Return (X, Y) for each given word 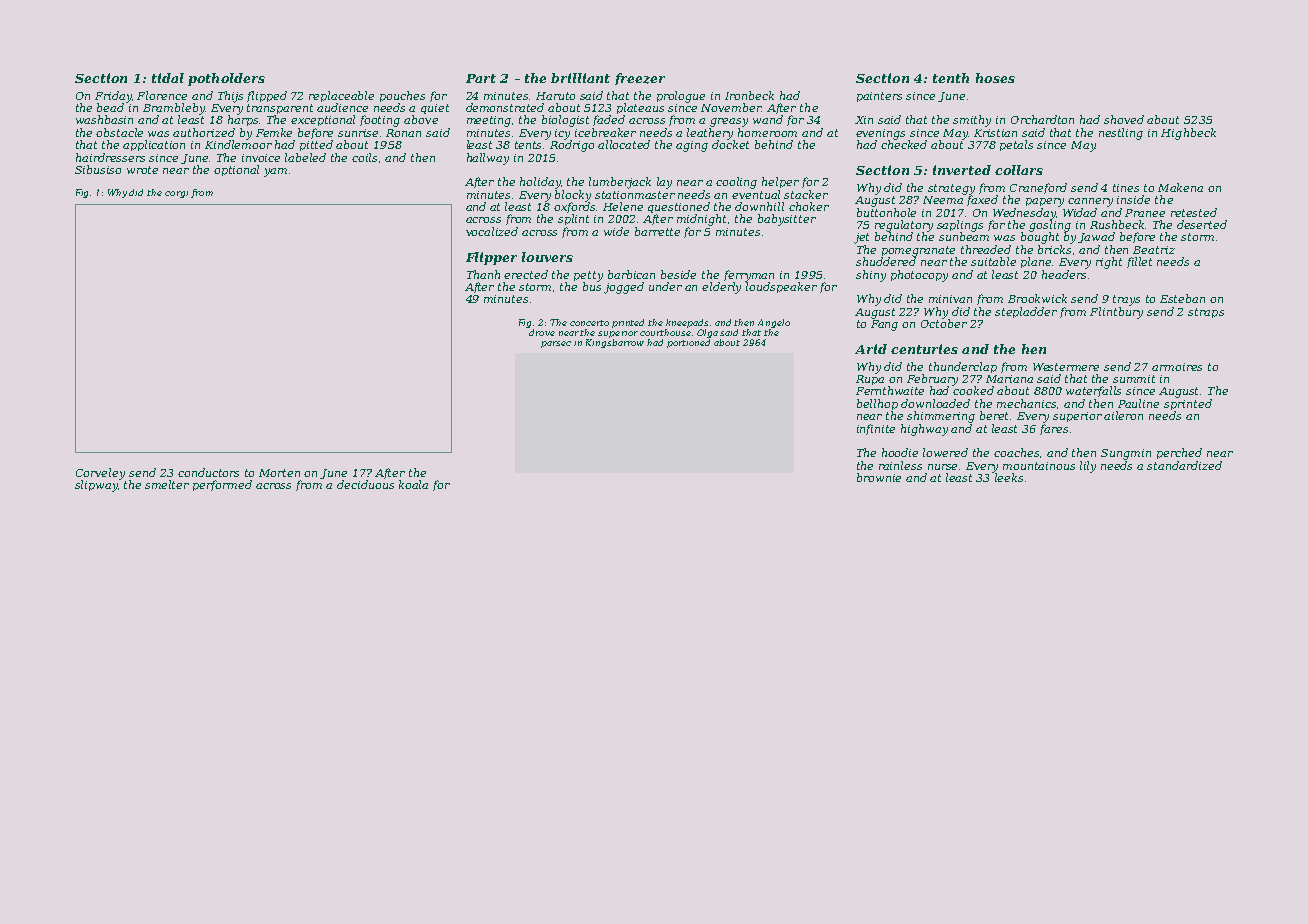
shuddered (886, 261)
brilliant (580, 78)
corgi (176, 194)
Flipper (491, 258)
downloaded (935, 403)
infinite (876, 429)
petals (1016, 145)
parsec (556, 344)
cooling (736, 183)
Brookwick (1037, 298)
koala (413, 484)
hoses (995, 78)
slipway (96, 486)
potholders (226, 79)
